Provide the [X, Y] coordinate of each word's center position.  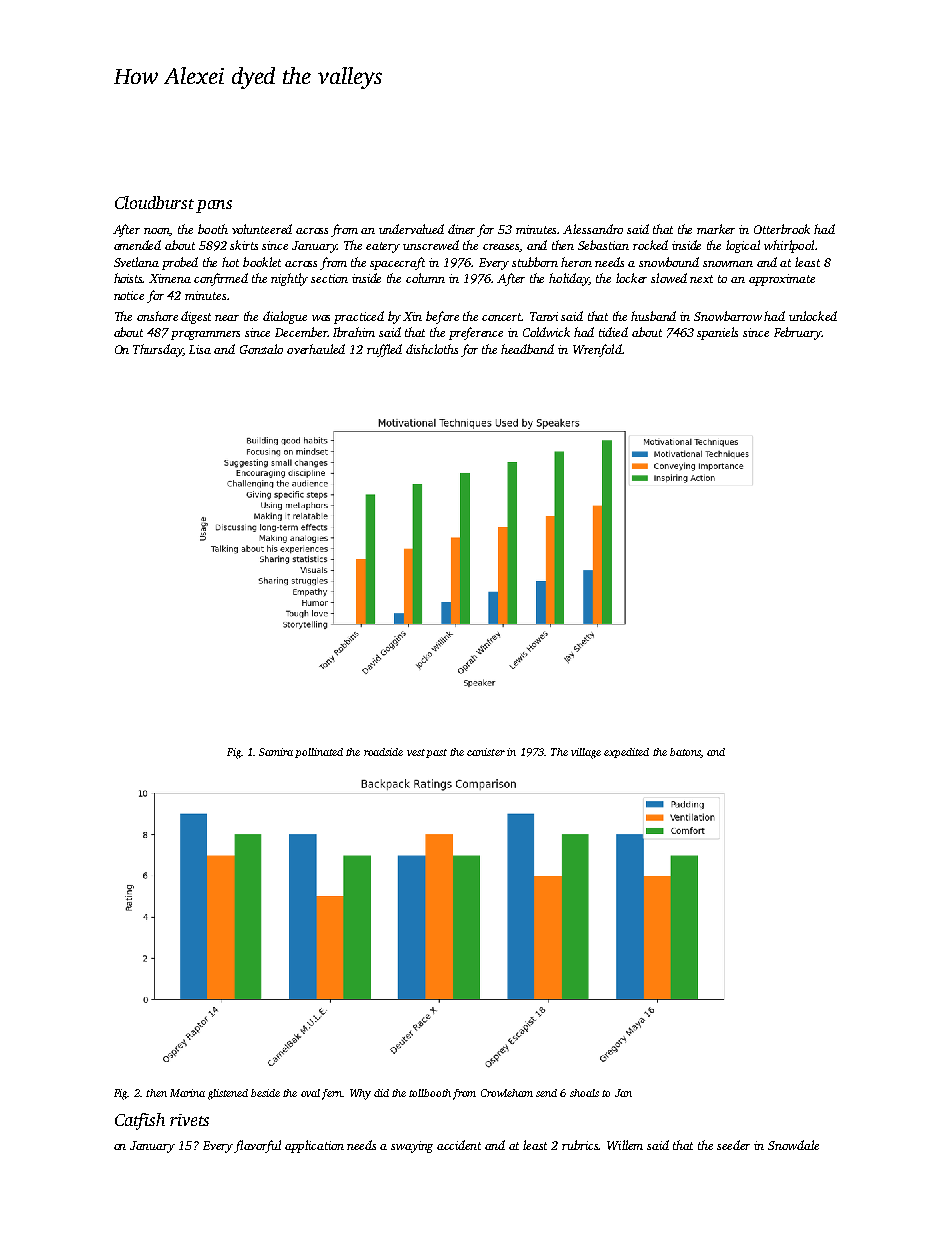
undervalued [411, 229]
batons [685, 752]
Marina [187, 1093]
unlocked [813, 316]
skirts [244, 245]
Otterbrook [782, 229]
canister [486, 752]
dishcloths [432, 349]
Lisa [200, 349]
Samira [276, 752]
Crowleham [507, 1093]
